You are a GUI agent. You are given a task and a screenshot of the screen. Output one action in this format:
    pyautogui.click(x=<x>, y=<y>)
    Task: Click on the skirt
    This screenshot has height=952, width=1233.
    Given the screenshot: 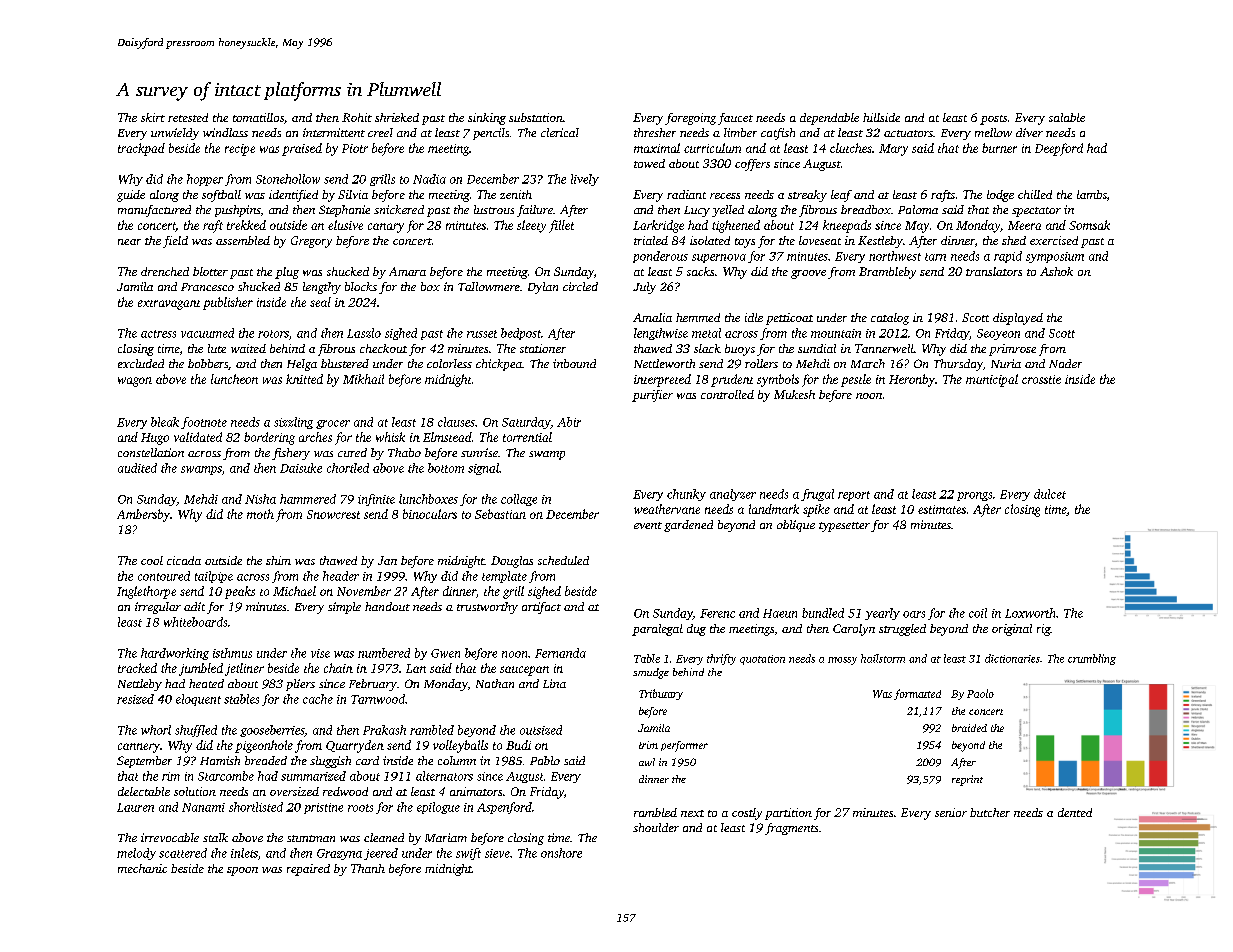 What is the action you would take?
    pyautogui.click(x=153, y=117)
